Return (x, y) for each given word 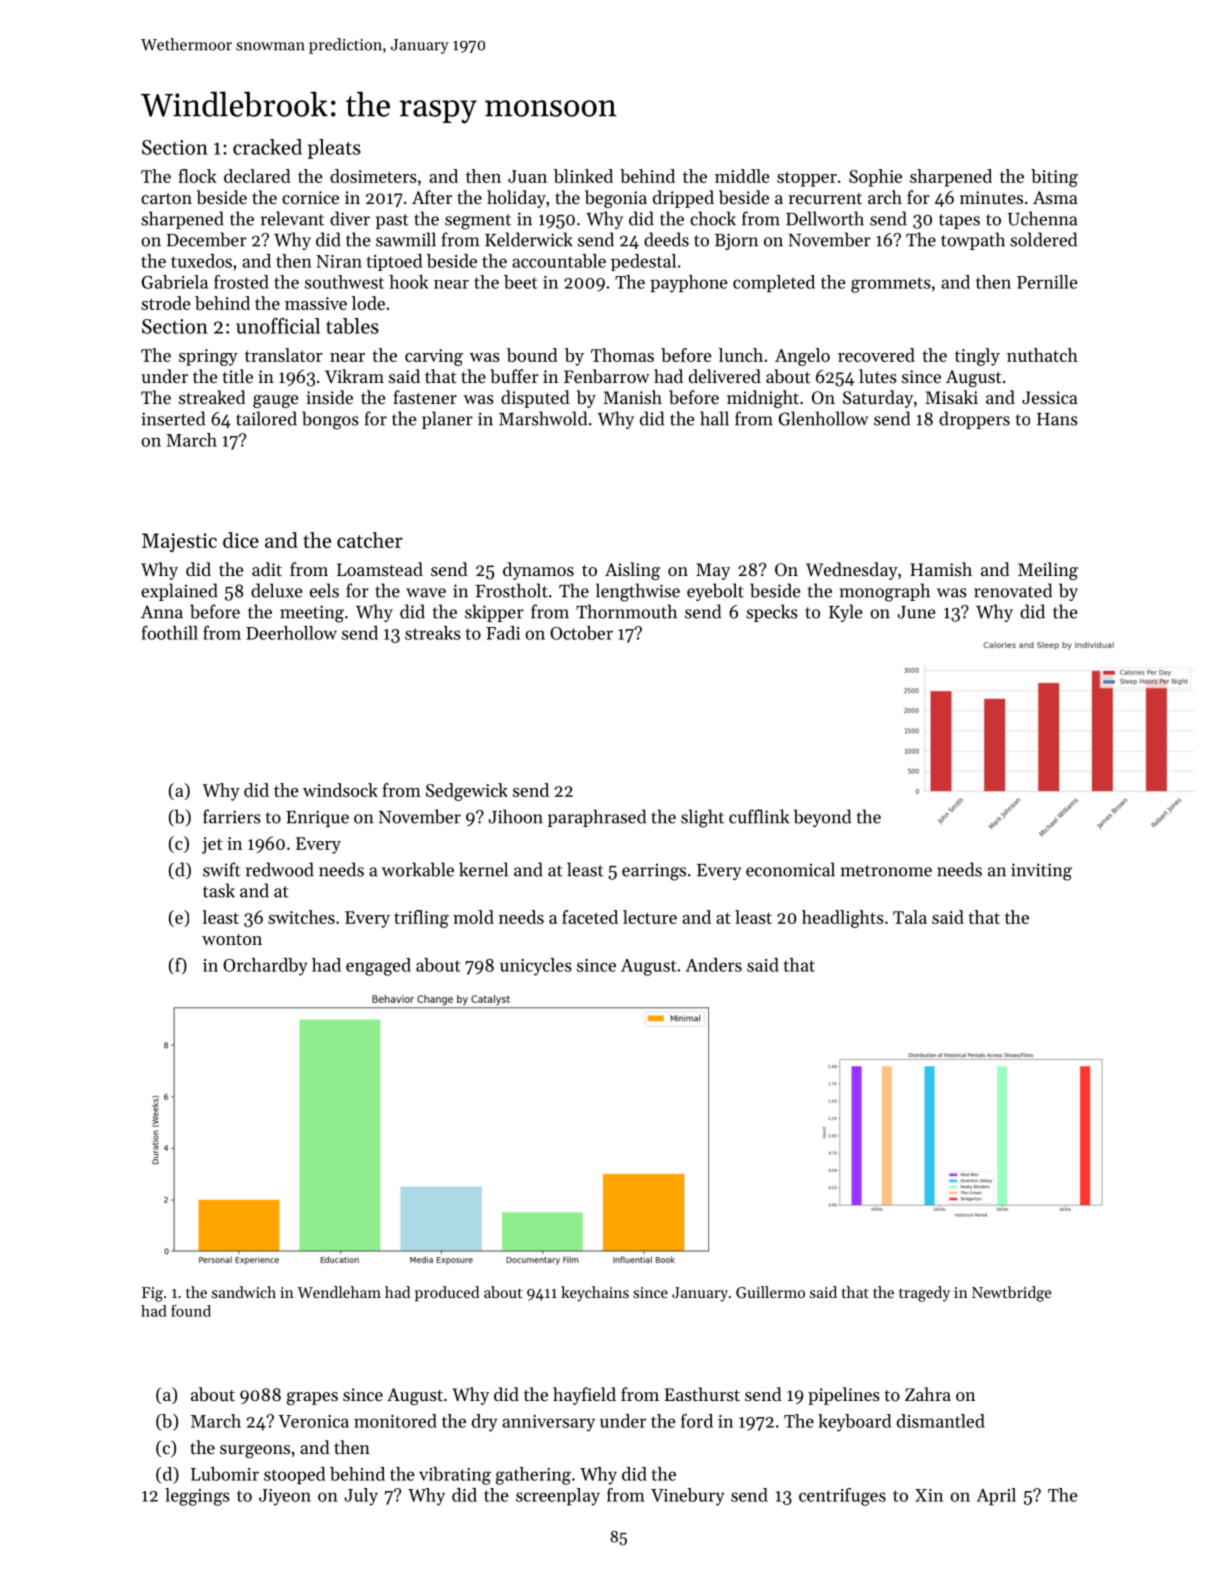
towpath (973, 241)
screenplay (558, 1497)
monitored (395, 1421)
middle (742, 176)
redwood (280, 869)
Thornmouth (626, 611)
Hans (1057, 419)
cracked (267, 147)
